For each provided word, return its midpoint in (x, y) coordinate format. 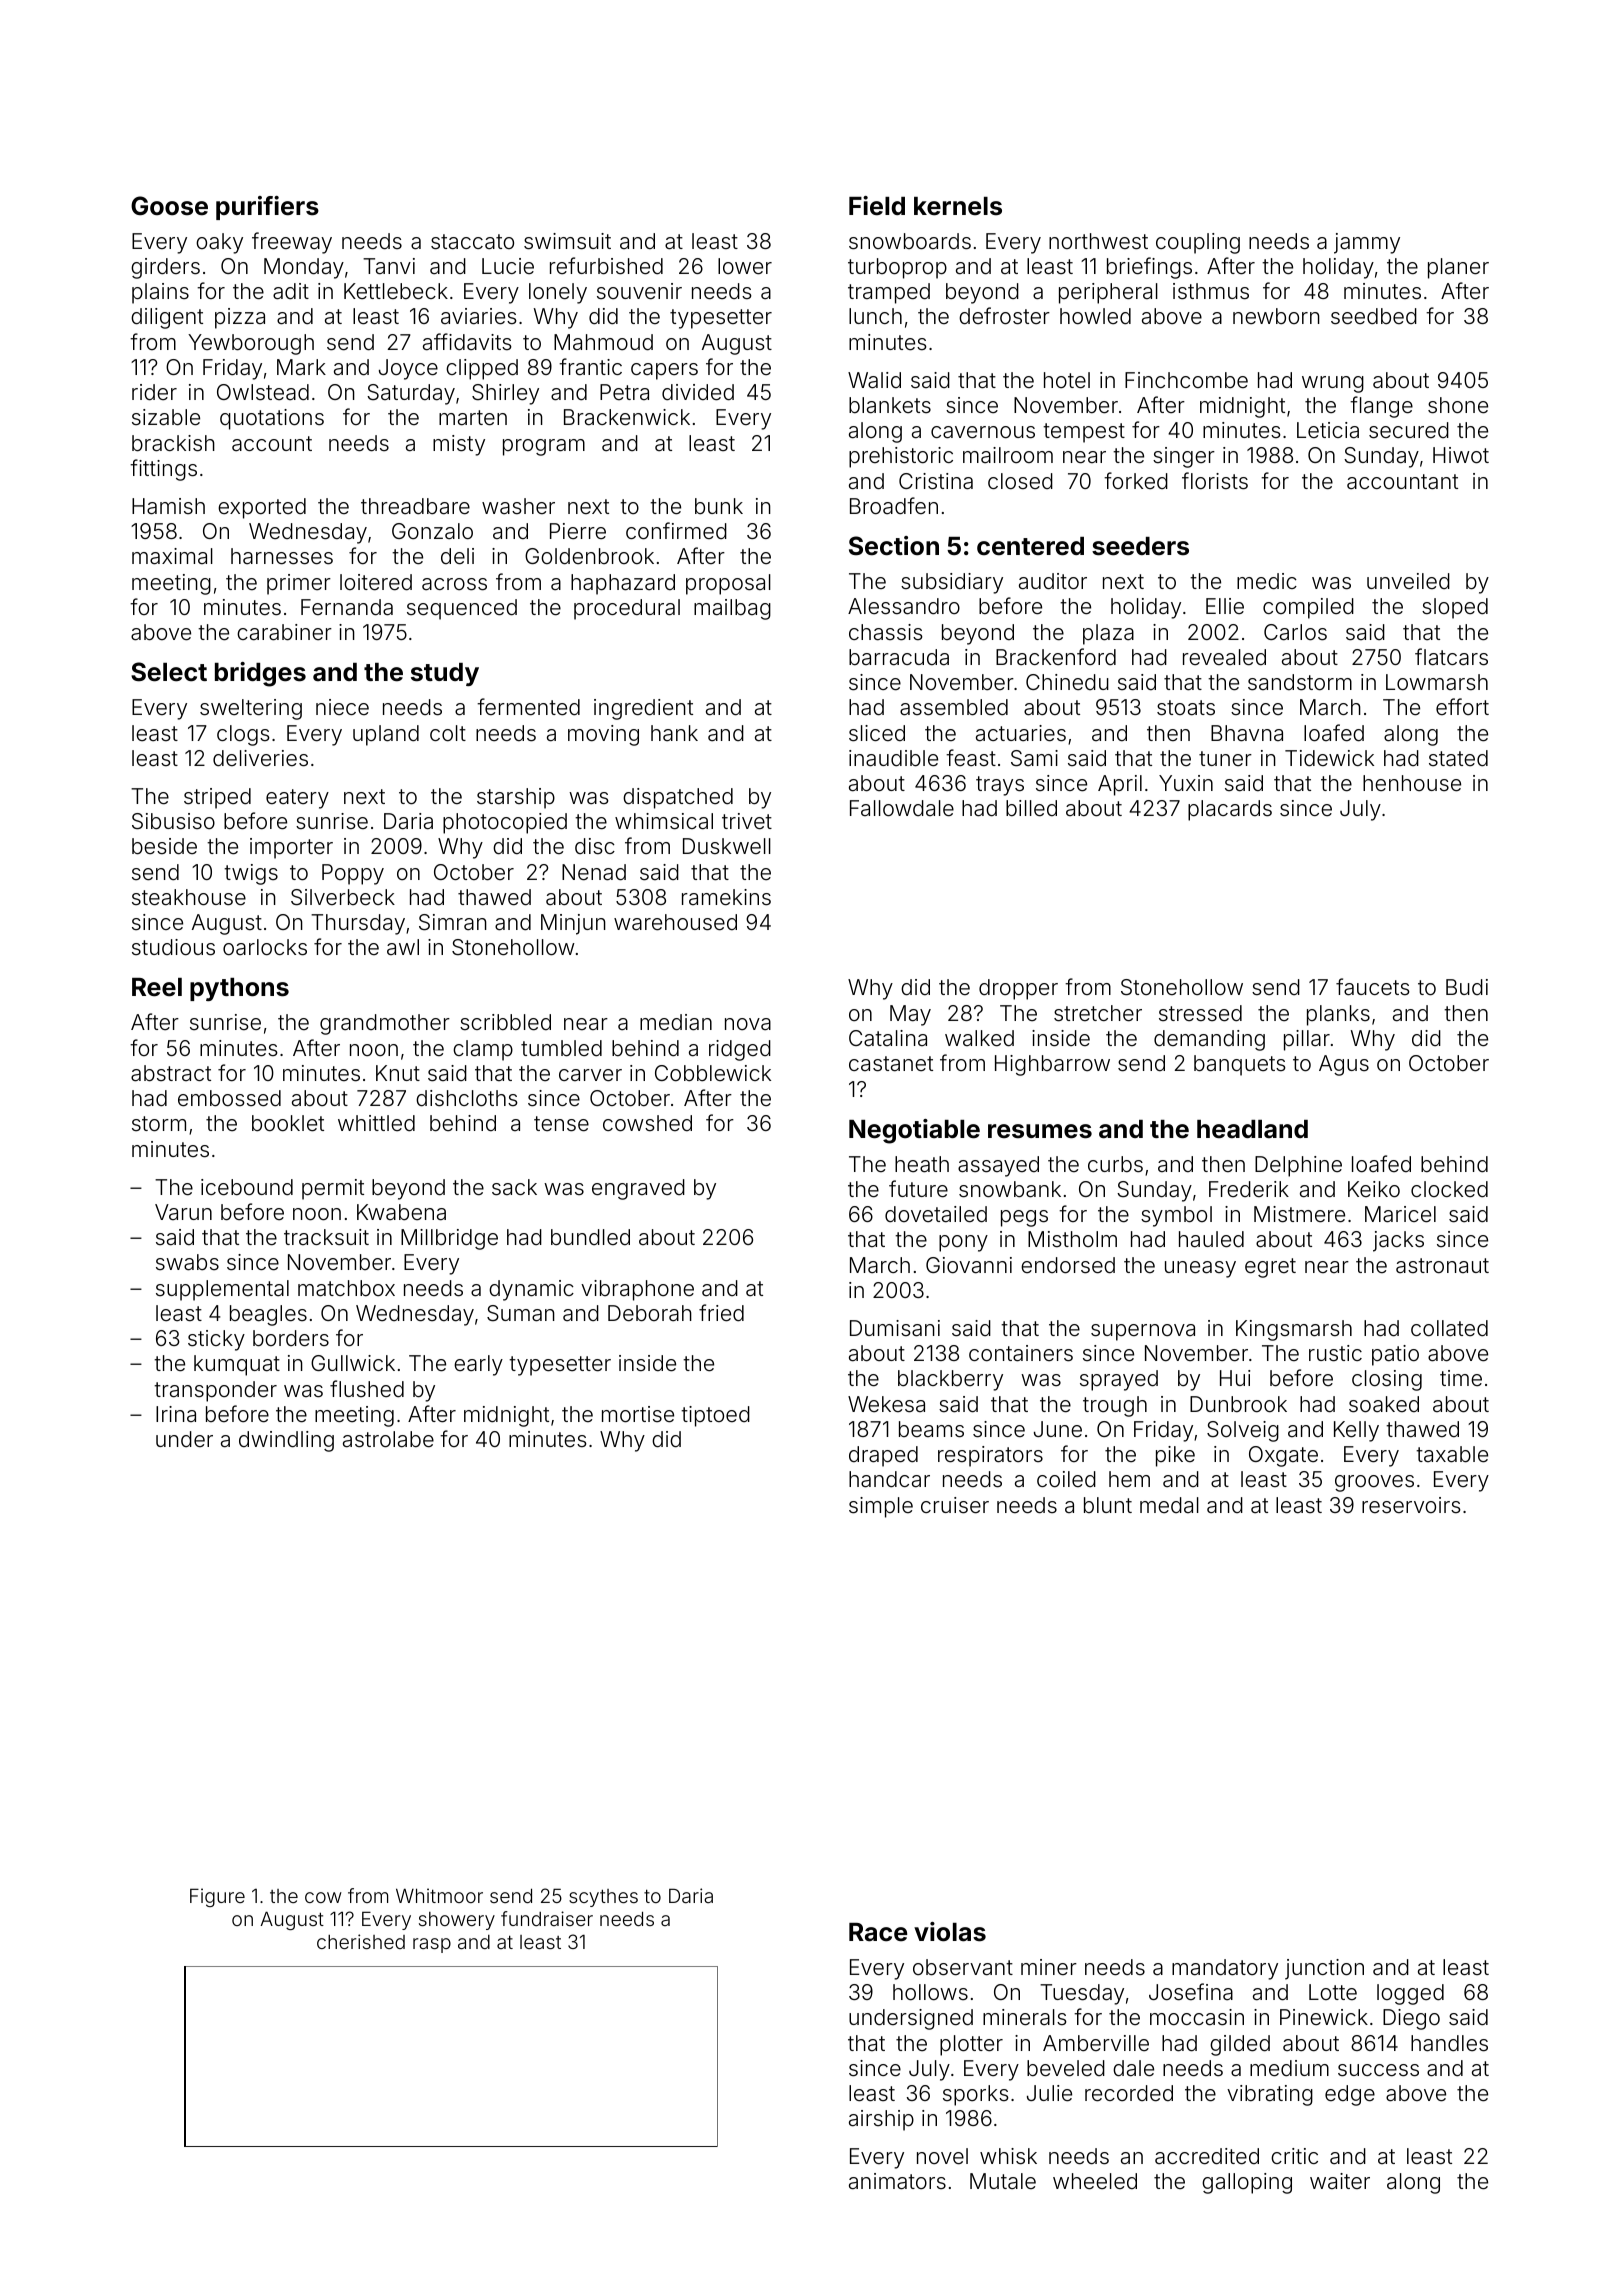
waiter (1340, 2181)
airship (881, 2120)
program (544, 447)
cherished (361, 1941)
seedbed (1374, 316)
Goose (169, 206)
